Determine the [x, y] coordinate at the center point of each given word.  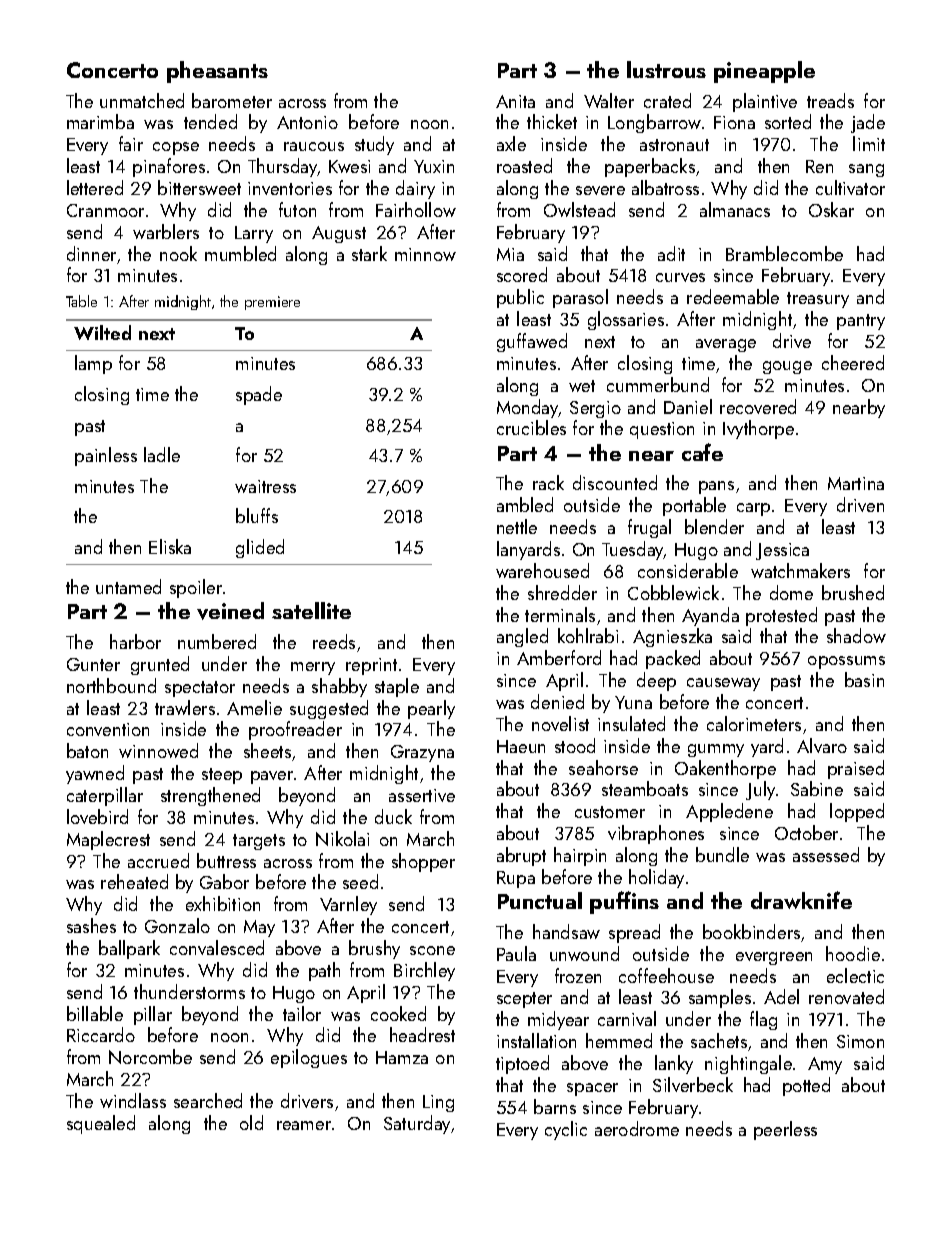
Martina [856, 483]
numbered [217, 641]
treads [830, 100]
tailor [302, 1013]
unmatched [142, 100]
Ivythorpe [758, 429]
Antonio [307, 122]
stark [369, 253]
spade [259, 395]
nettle [517, 526]
